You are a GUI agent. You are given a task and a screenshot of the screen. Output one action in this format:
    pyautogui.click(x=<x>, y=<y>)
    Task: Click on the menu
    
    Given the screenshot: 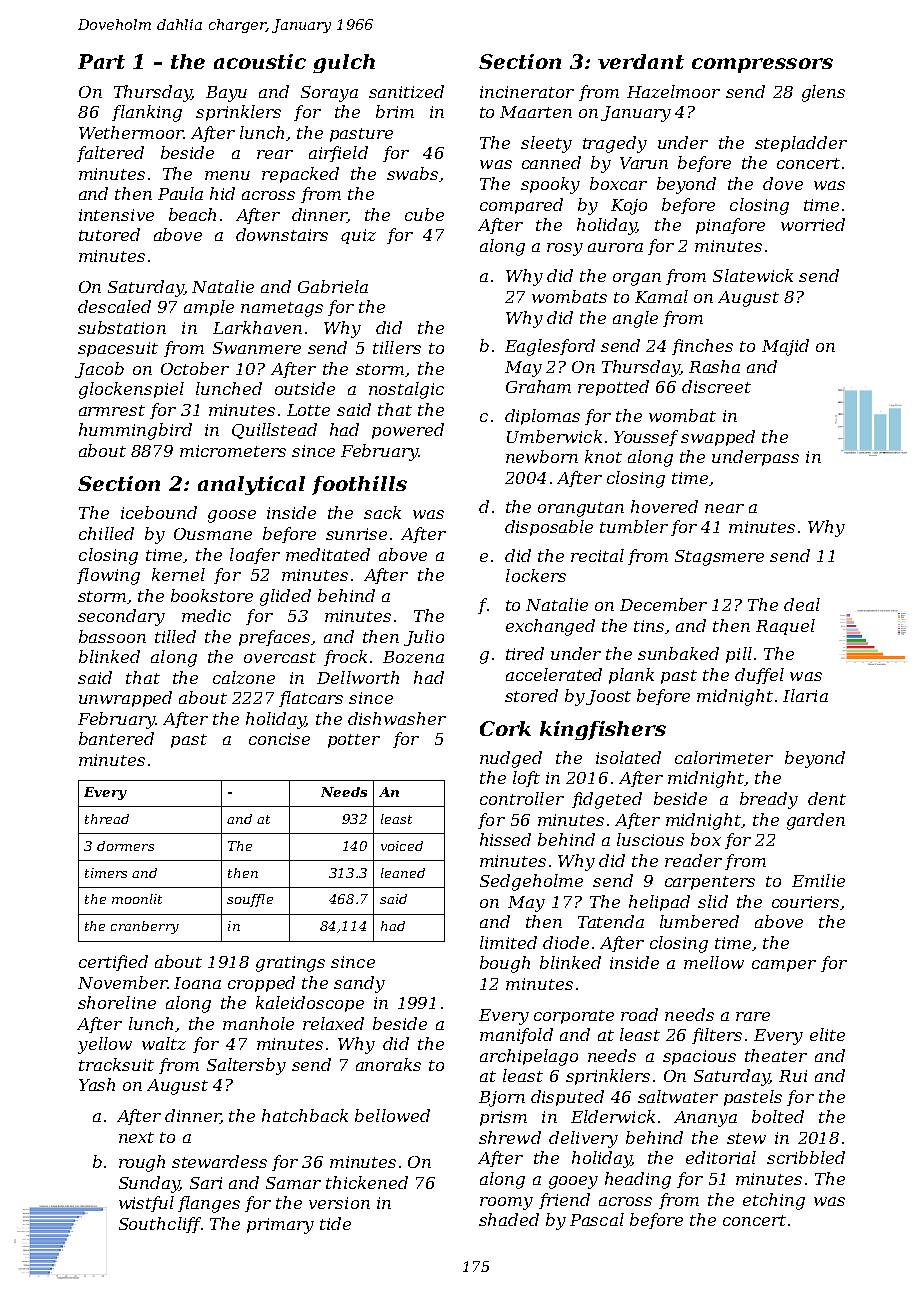 What is the action you would take?
    pyautogui.click(x=227, y=175)
